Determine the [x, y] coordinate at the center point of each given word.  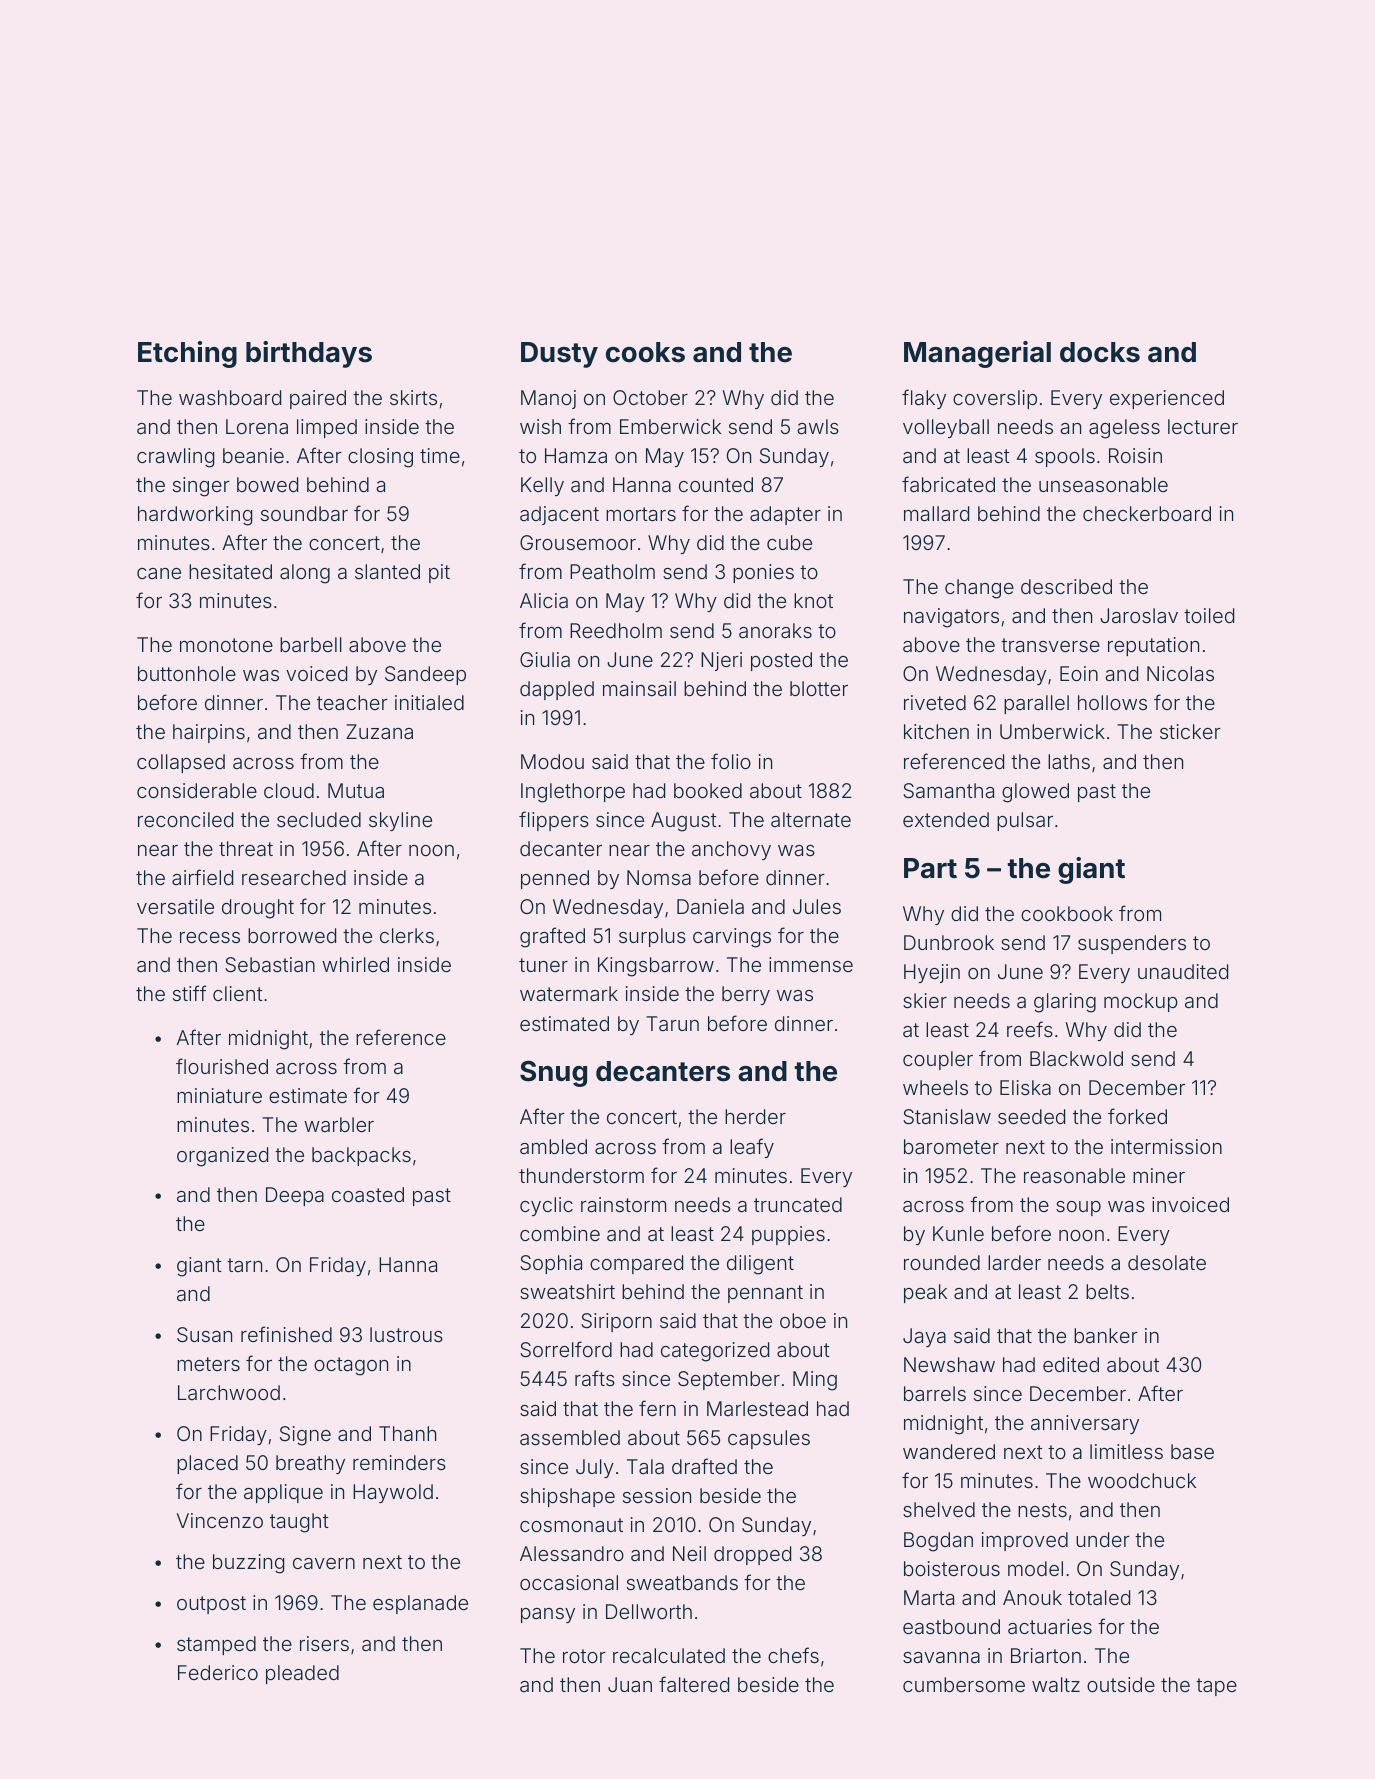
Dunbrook [949, 942]
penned [555, 879]
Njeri [721, 661]
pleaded [302, 1674]
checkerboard [1147, 513]
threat [246, 848]
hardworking [195, 516]
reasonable [1074, 1175]
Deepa [295, 1196]
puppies [788, 1235]
